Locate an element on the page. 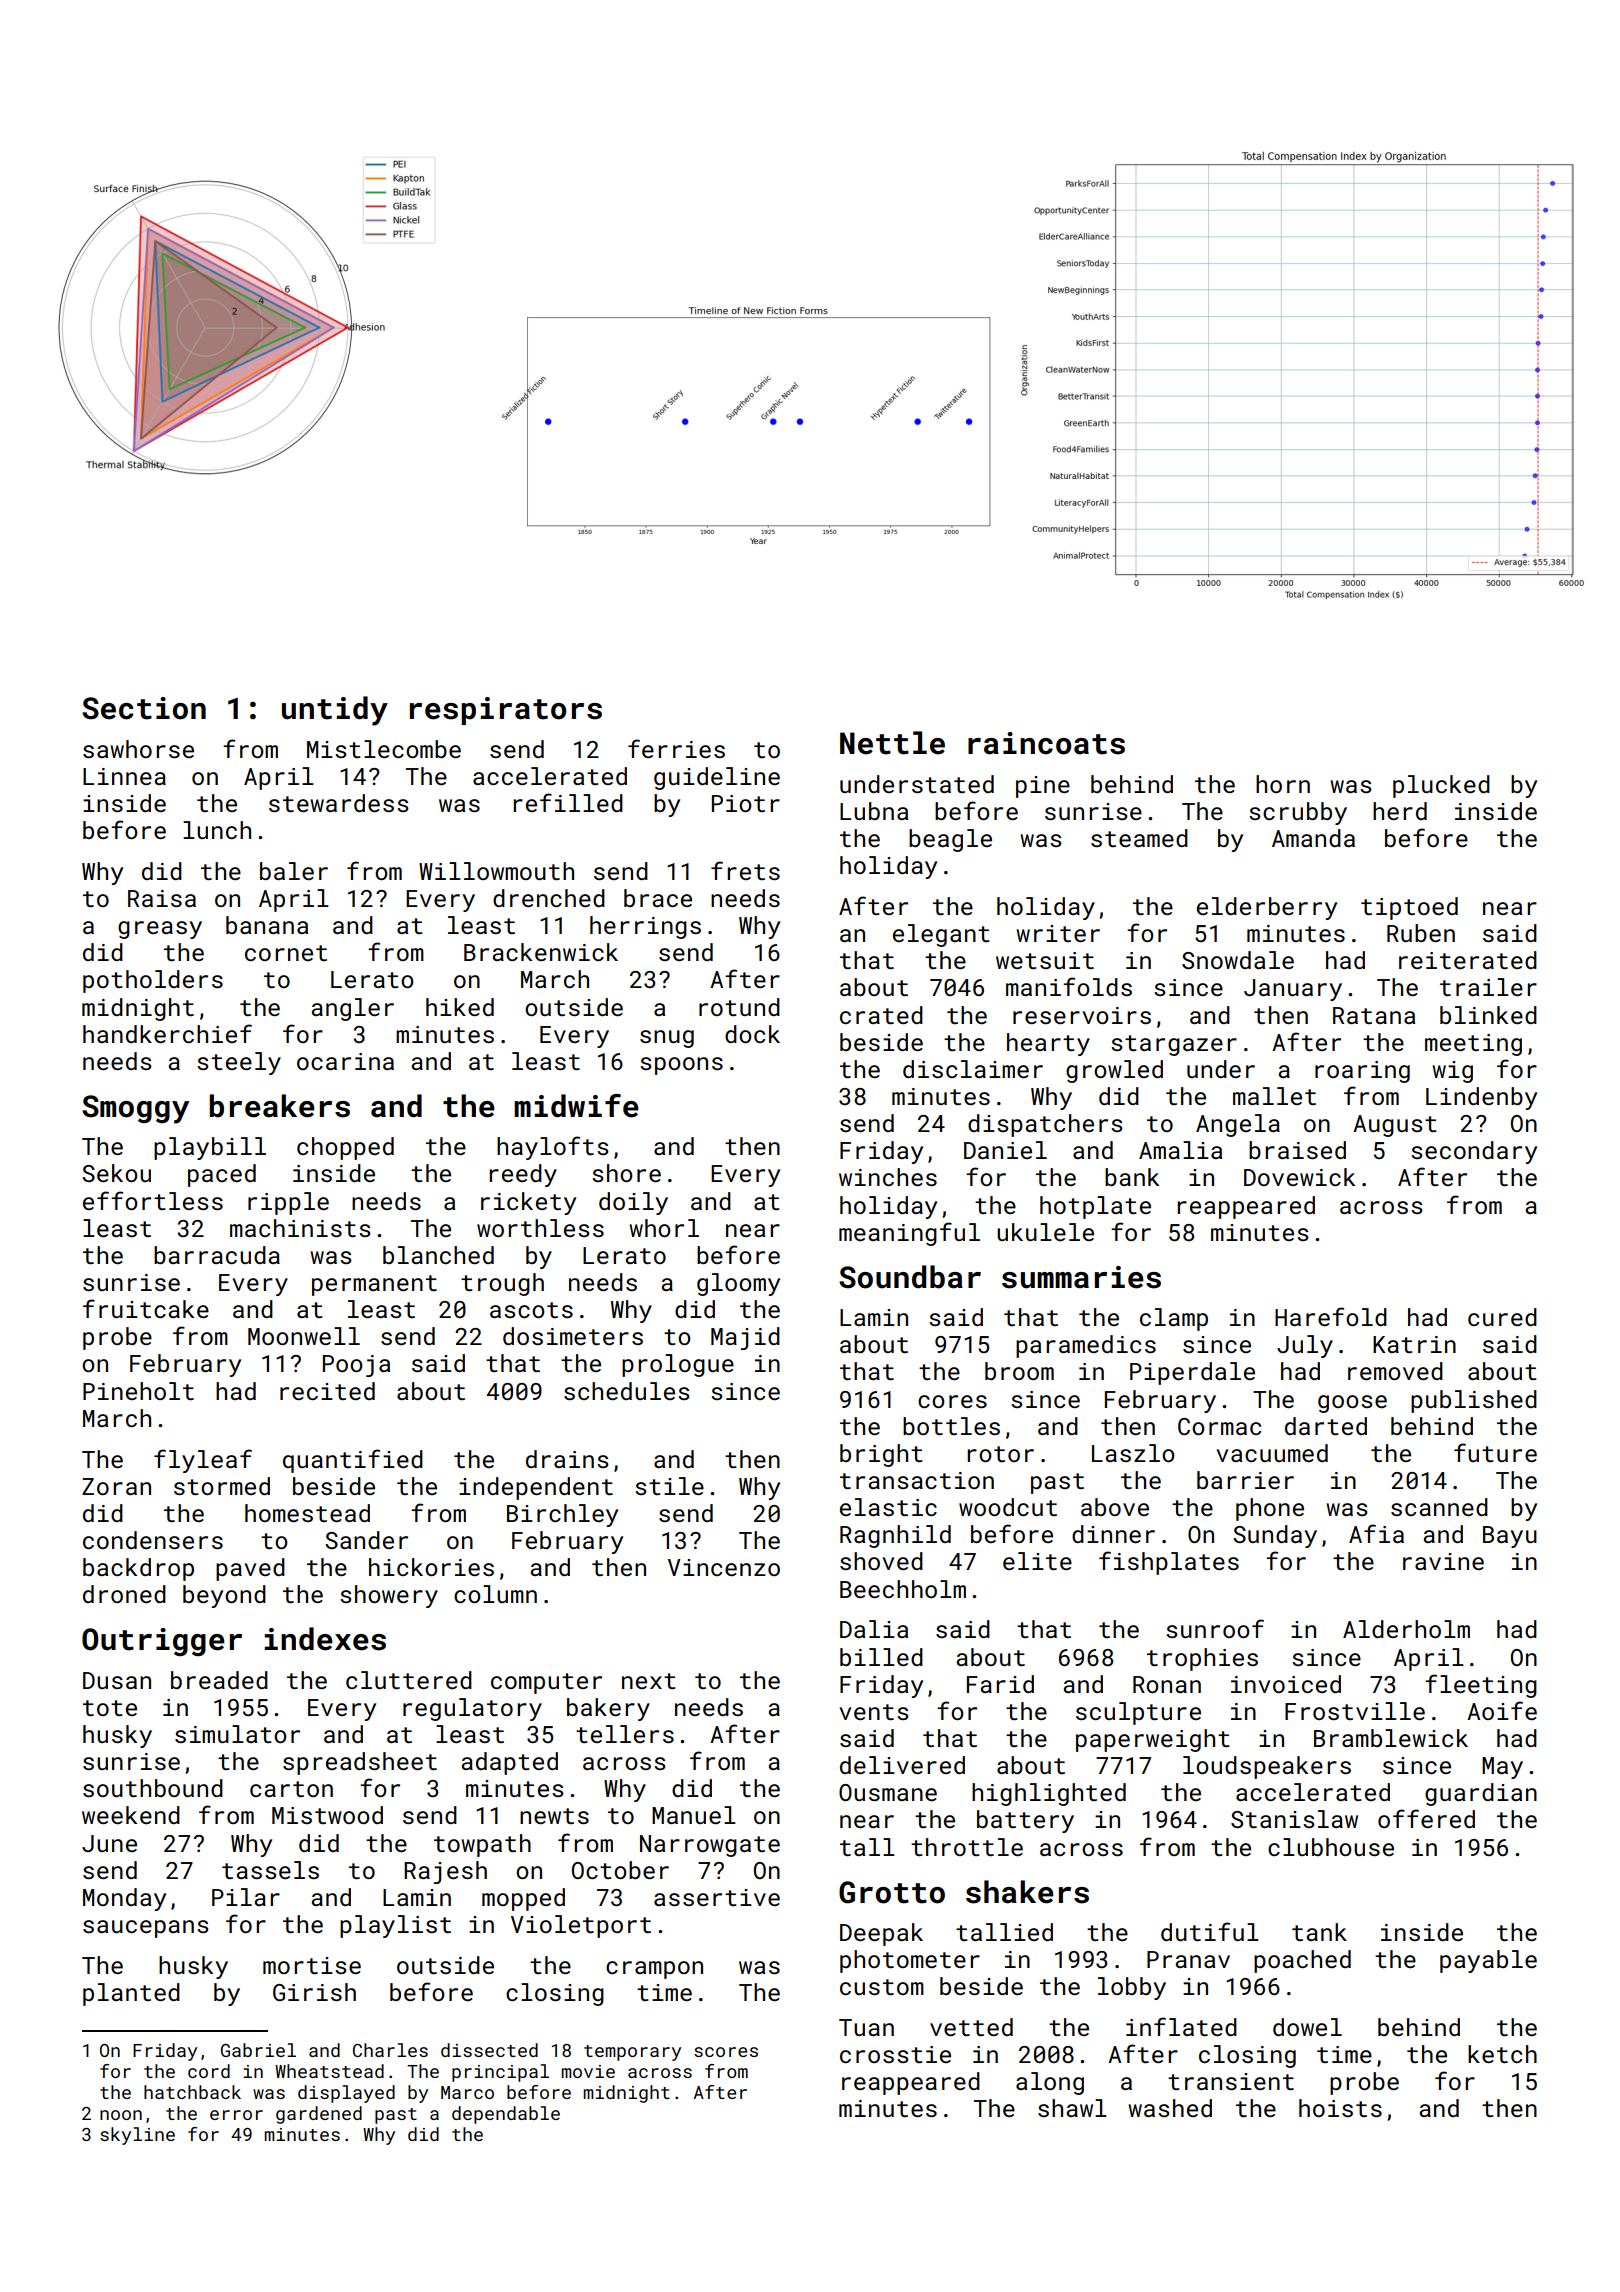 The height and width of the document is (2292, 1620). cured is located at coordinates (1502, 1317).
